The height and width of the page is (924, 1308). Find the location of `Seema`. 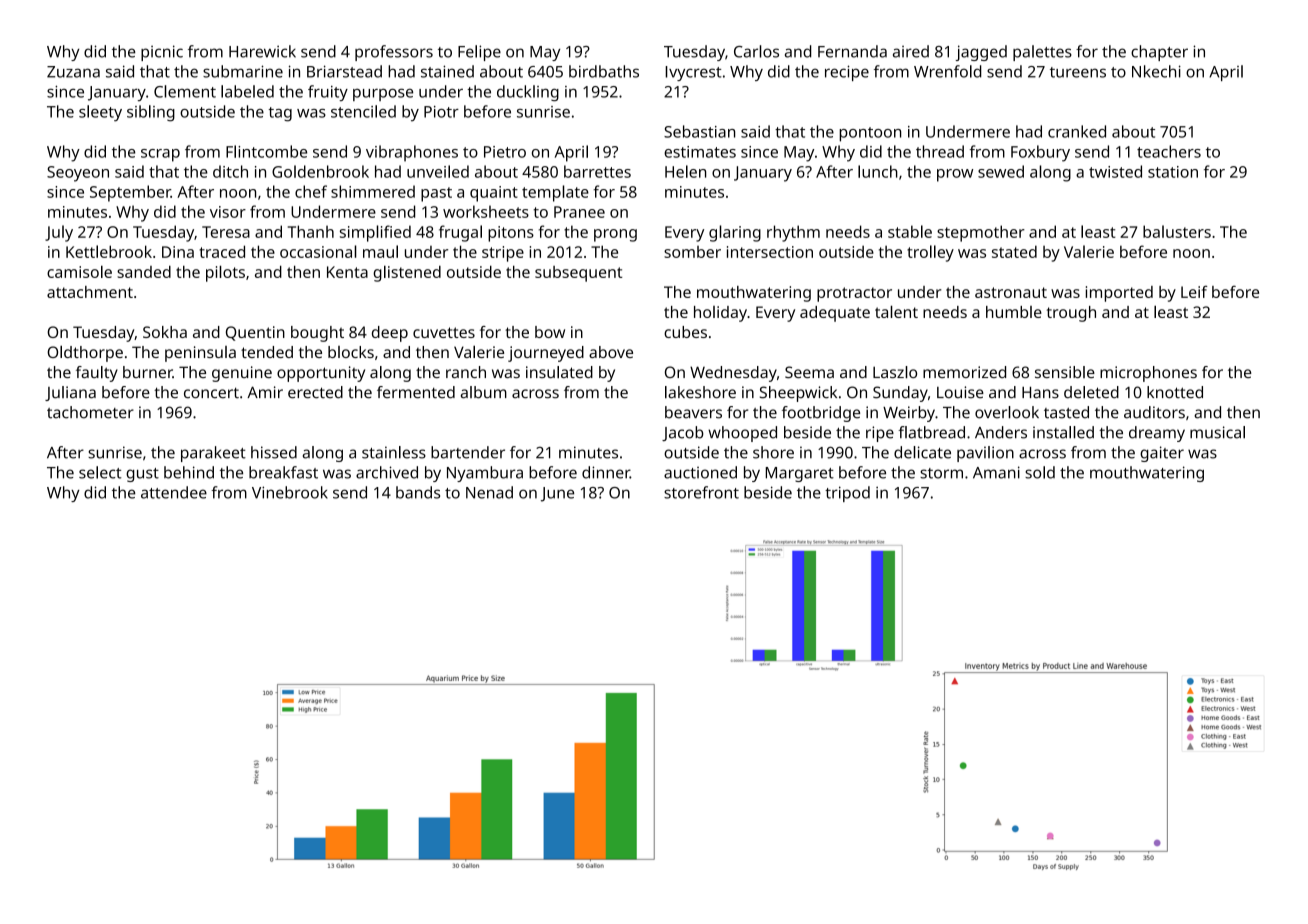

Seema is located at coordinates (809, 372).
